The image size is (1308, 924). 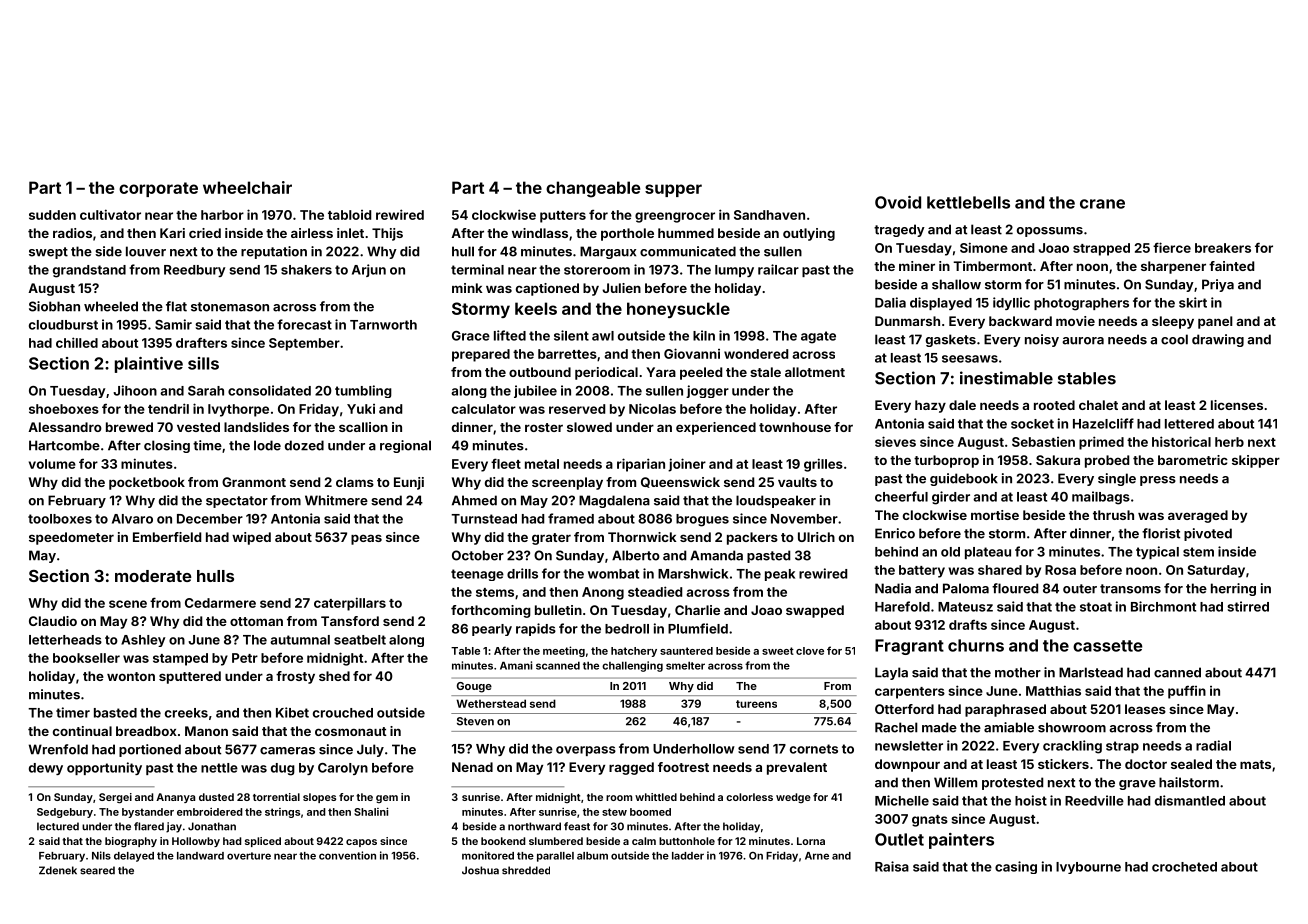 What do you see at coordinates (71, 538) in the screenshot?
I see `speedometer` at bounding box center [71, 538].
